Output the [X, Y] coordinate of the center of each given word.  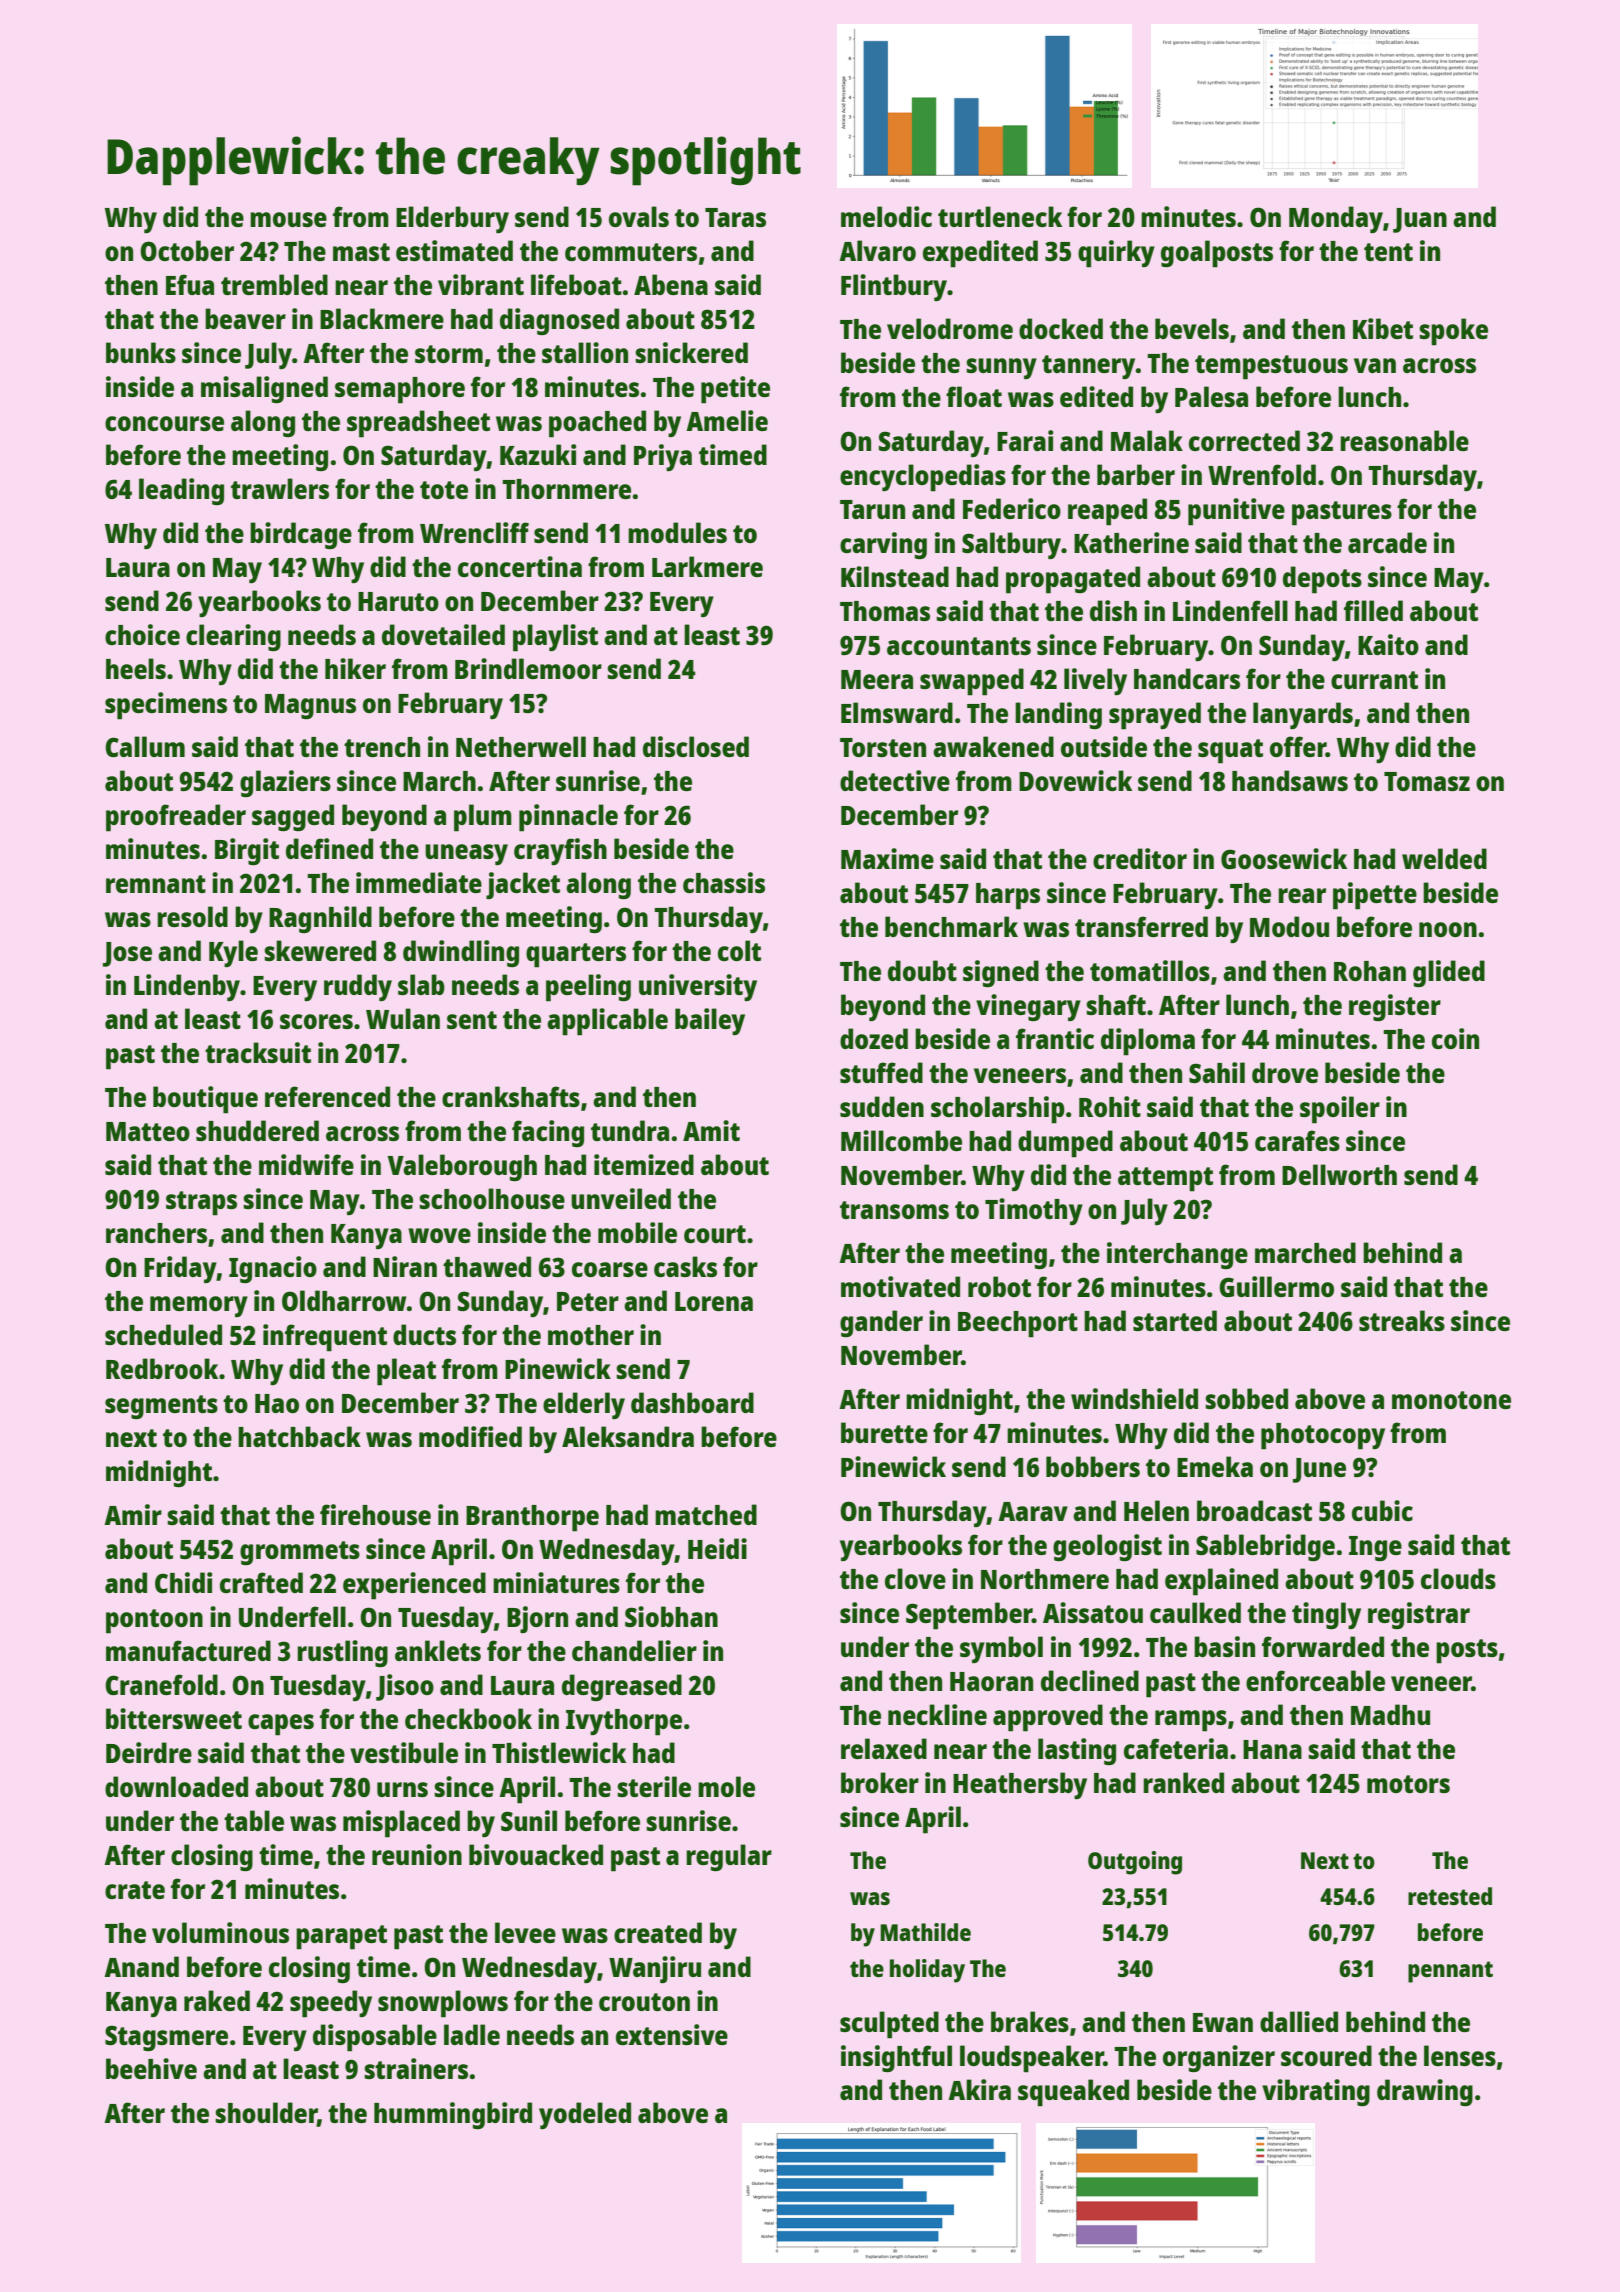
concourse [164, 423]
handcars [1187, 678]
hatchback [299, 1436]
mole [726, 1786]
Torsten [883, 747]
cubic [1382, 1510]
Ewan [1223, 2022]
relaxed [884, 1748]
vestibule [404, 1752]
